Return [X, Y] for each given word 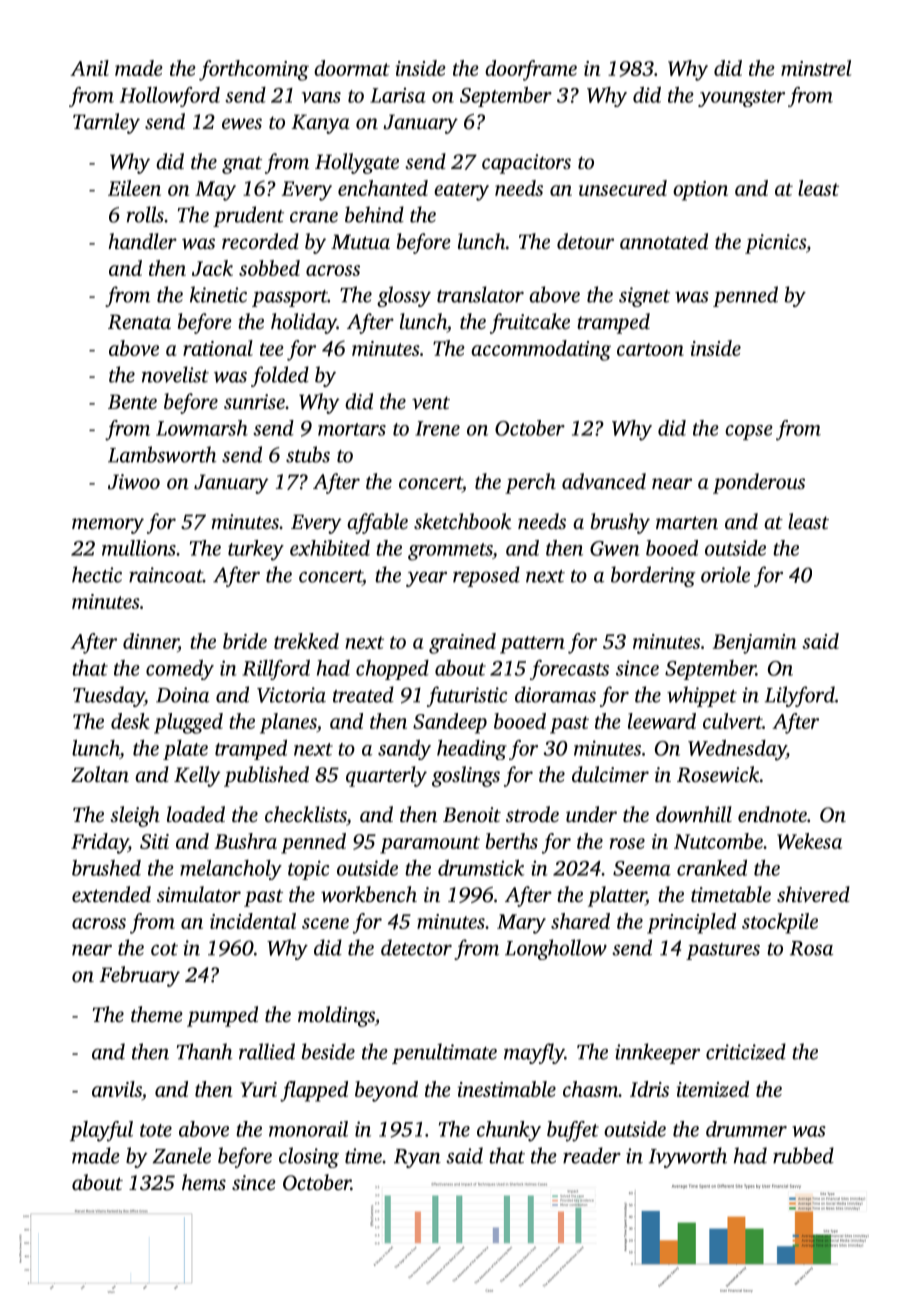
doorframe [531, 70]
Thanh [205, 1051]
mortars [352, 429]
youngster [741, 98]
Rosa [811, 948]
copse [749, 432]
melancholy [231, 870]
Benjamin [754, 644]
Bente [132, 401]
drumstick [481, 868]
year [426, 579]
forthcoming [254, 70]
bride [245, 641]
